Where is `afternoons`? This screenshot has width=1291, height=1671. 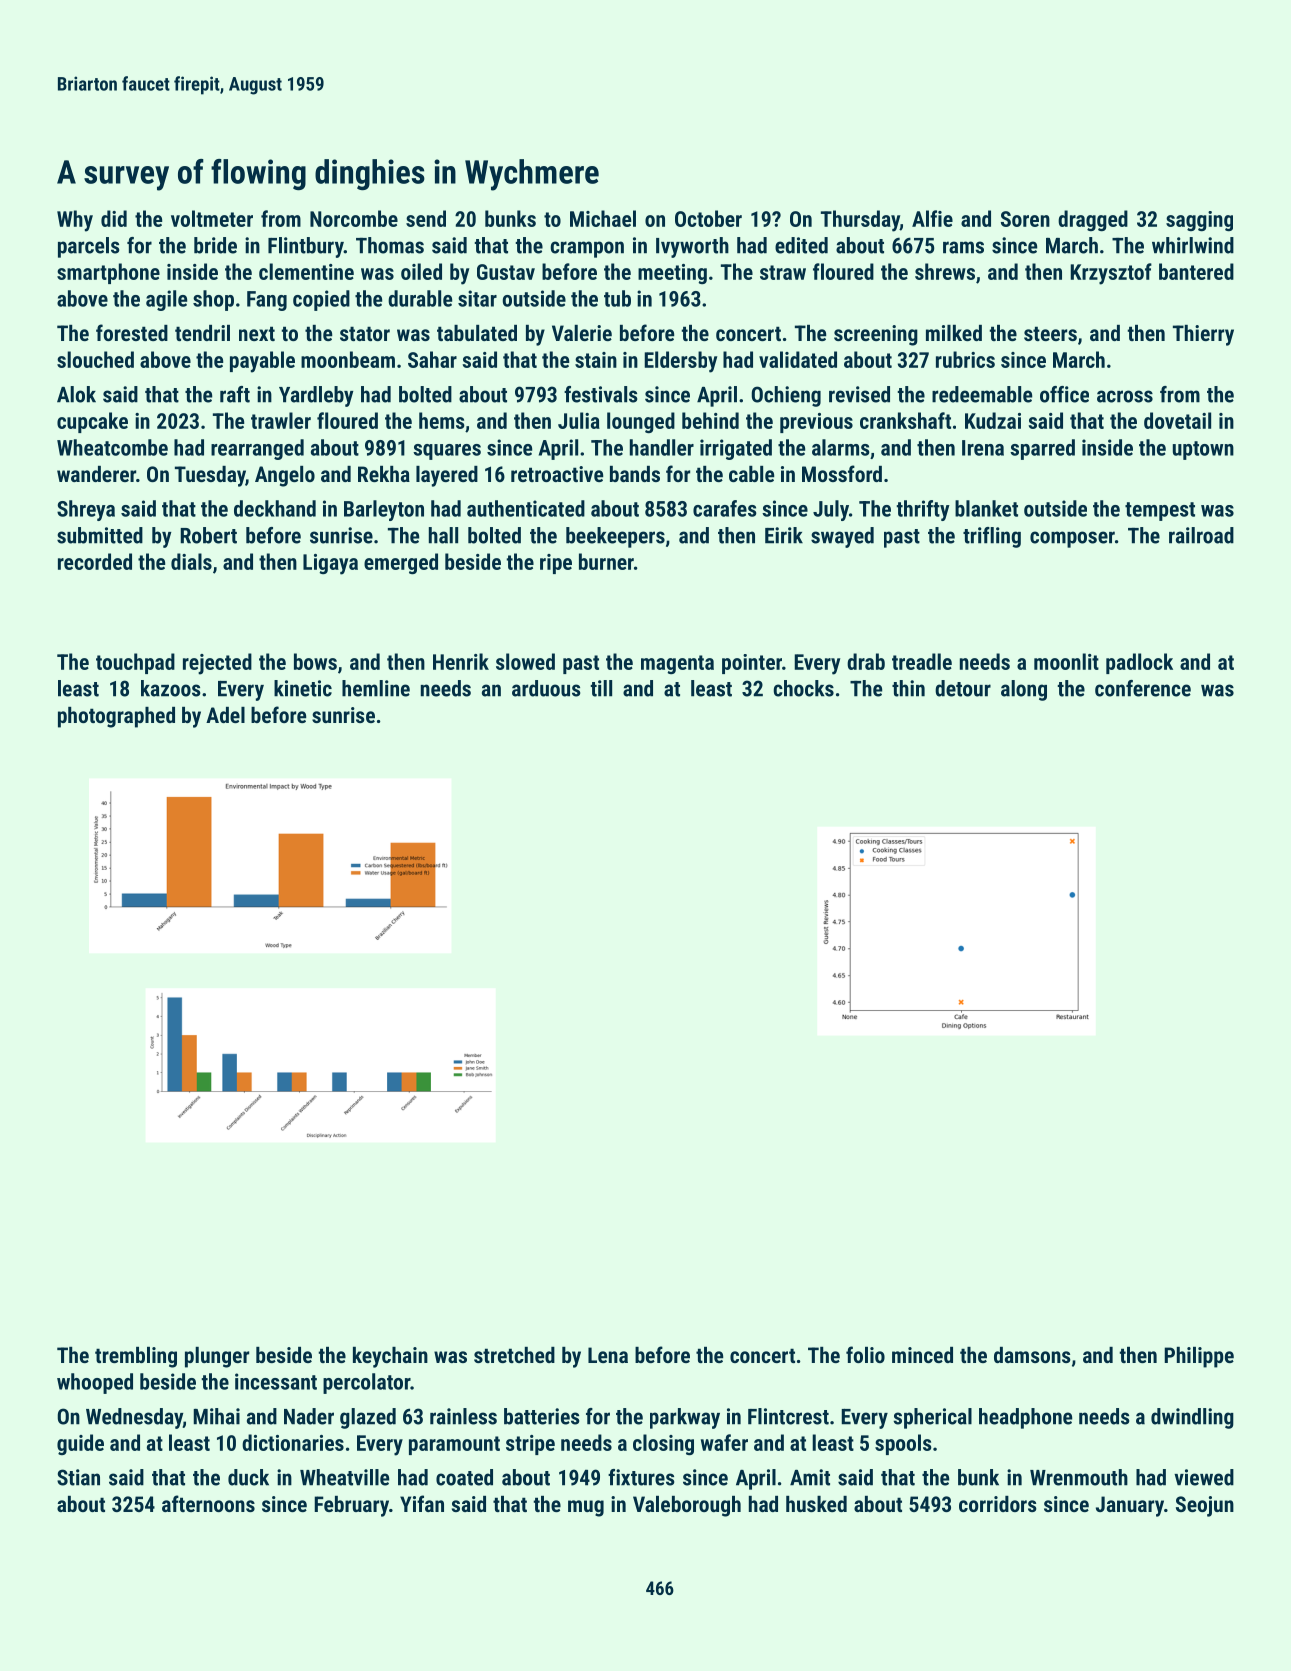 afternoons is located at coordinates (208, 1503).
